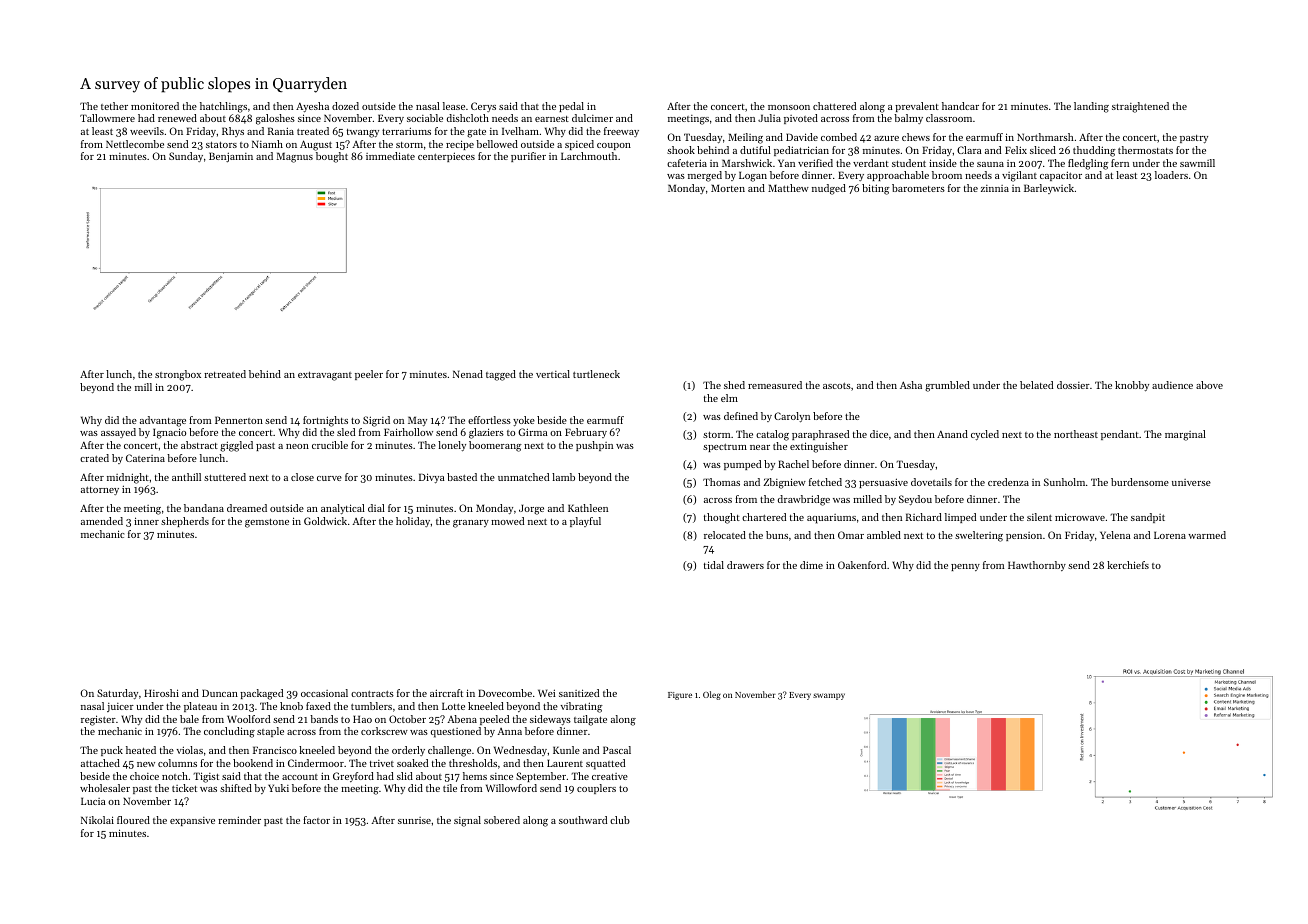 This screenshot has height=924, width=1308. I want to click on barometers, so click(918, 188).
